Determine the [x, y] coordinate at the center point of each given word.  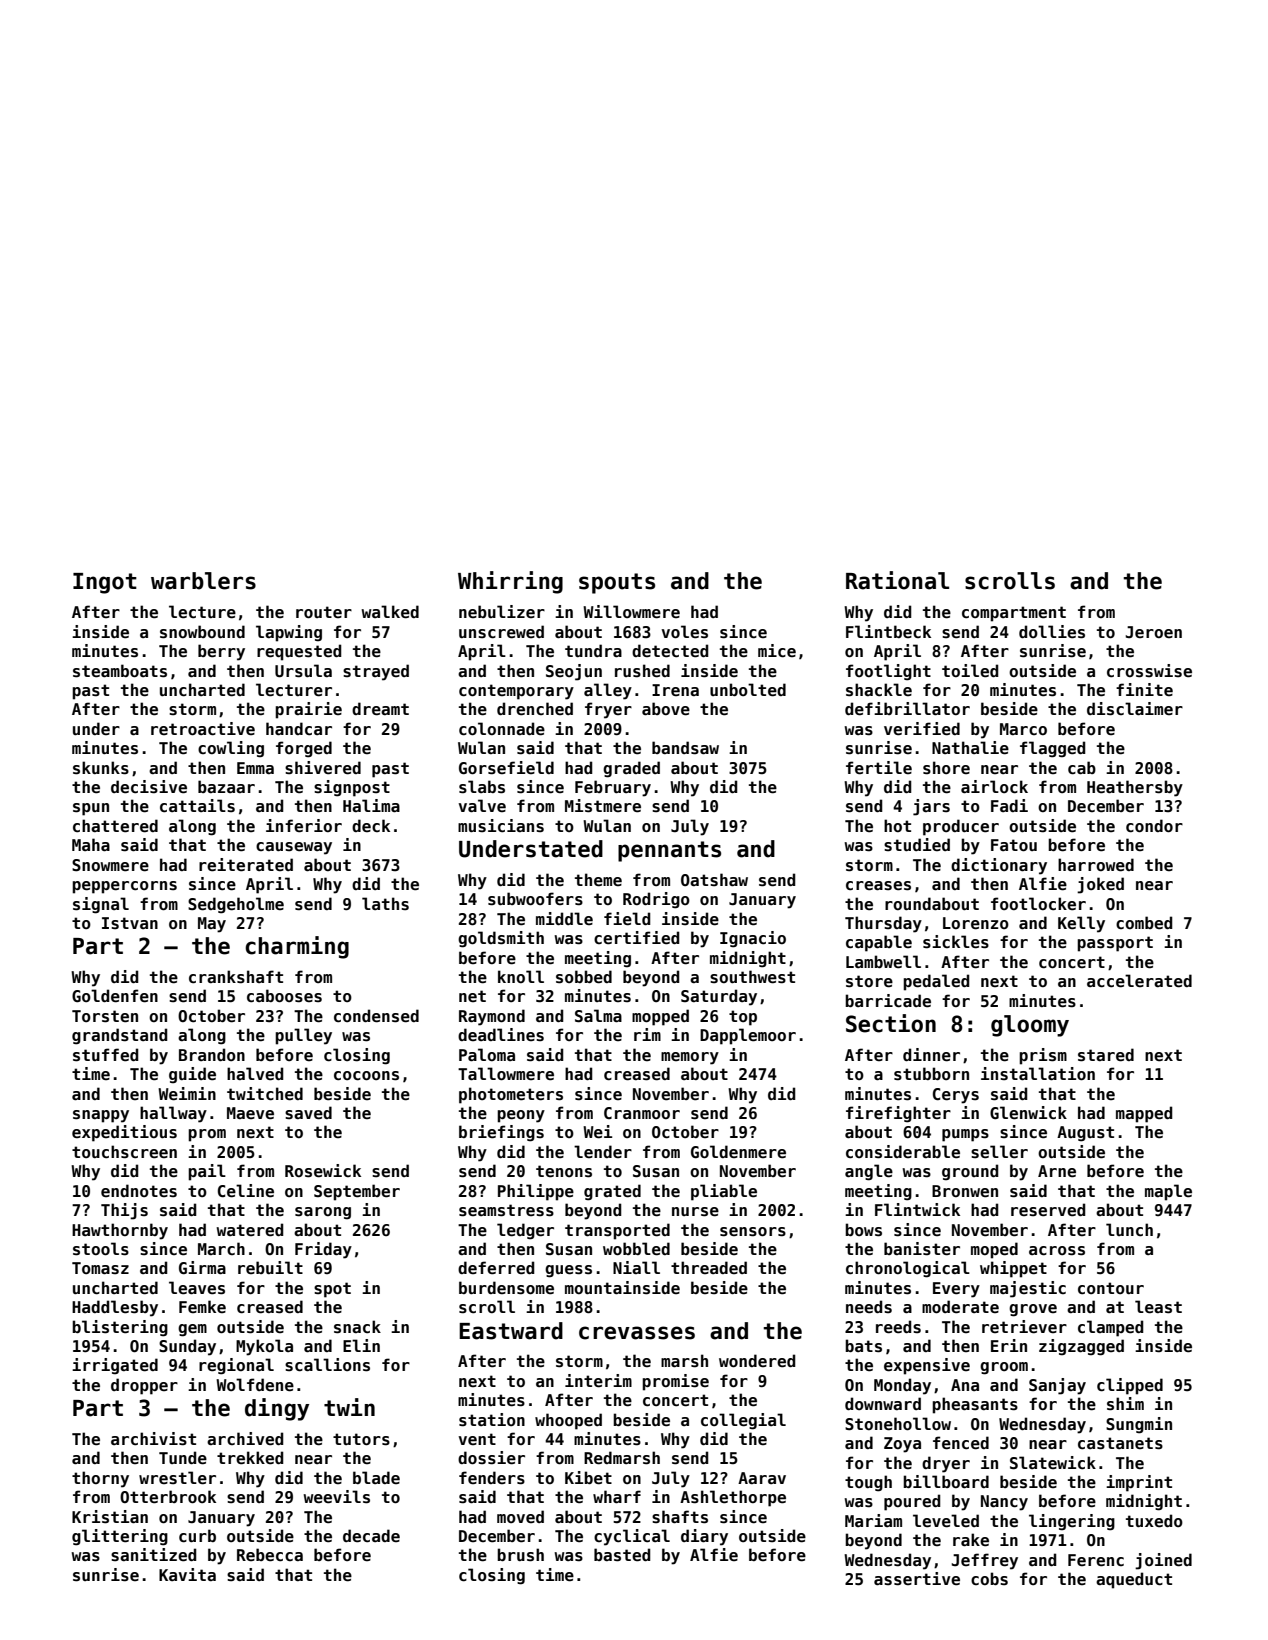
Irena [675, 690]
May [212, 925]
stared [1106, 1055]
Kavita [187, 1574]
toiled [970, 671]
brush [520, 1555]
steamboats [120, 671]
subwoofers [535, 899]
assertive [917, 1579]
